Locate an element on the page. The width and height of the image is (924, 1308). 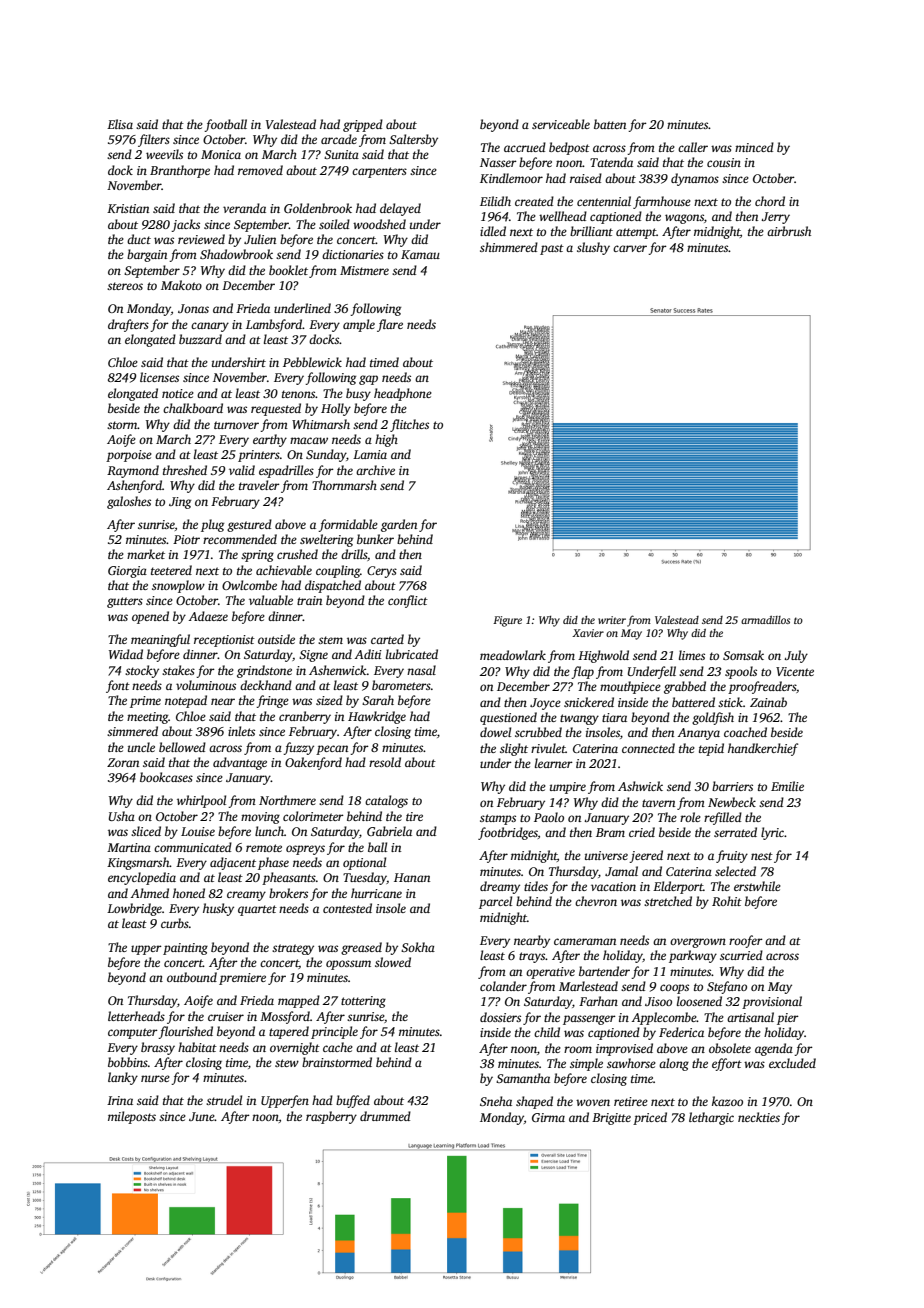
Eilidh is located at coordinates (495, 201).
